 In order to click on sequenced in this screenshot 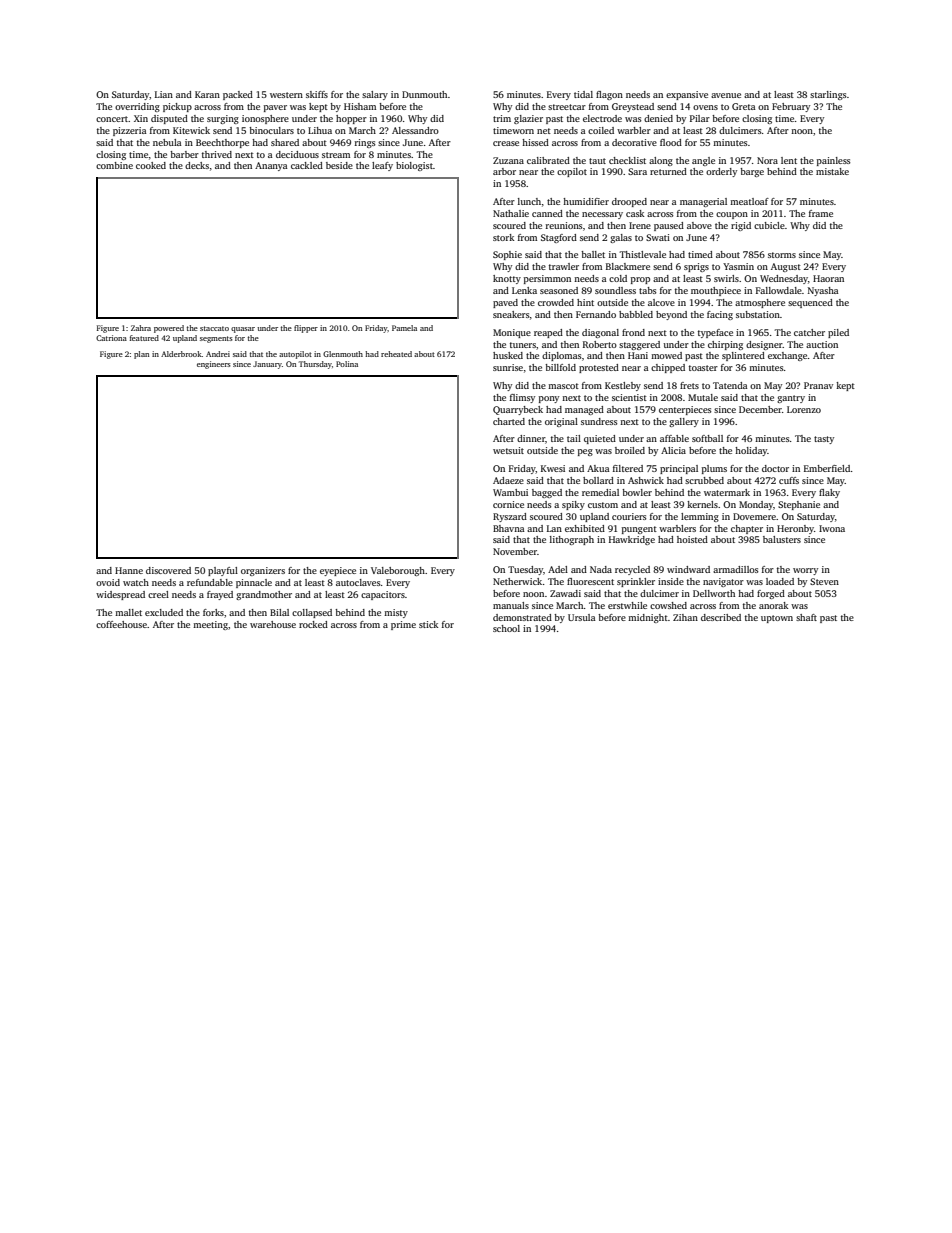, I will do `click(810, 303)`.
